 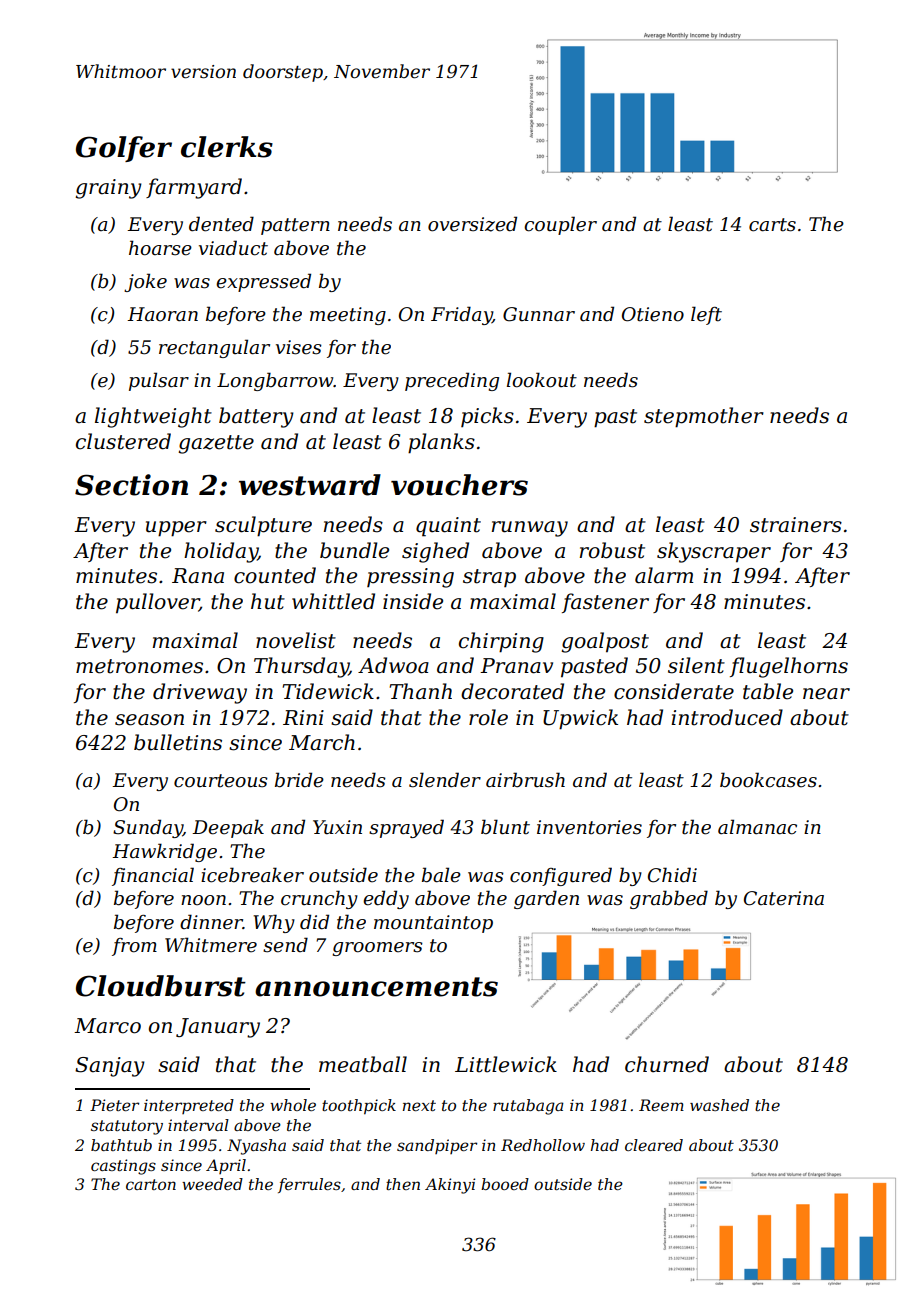 What do you see at coordinates (719, 1105) in the page?
I see `washed` at bounding box center [719, 1105].
